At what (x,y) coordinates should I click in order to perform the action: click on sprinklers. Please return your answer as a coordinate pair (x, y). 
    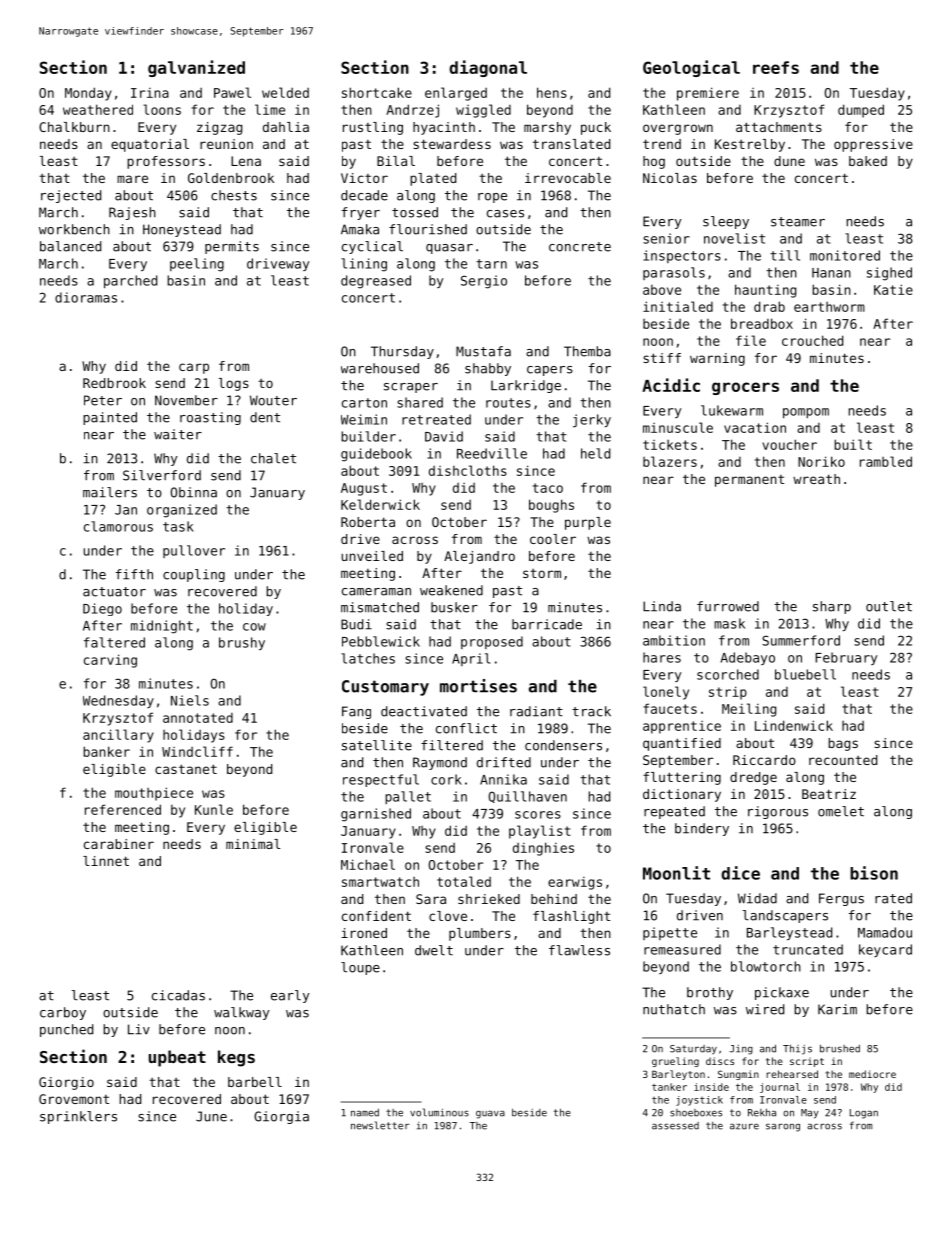
    Looking at the image, I should click on (78, 1117).
